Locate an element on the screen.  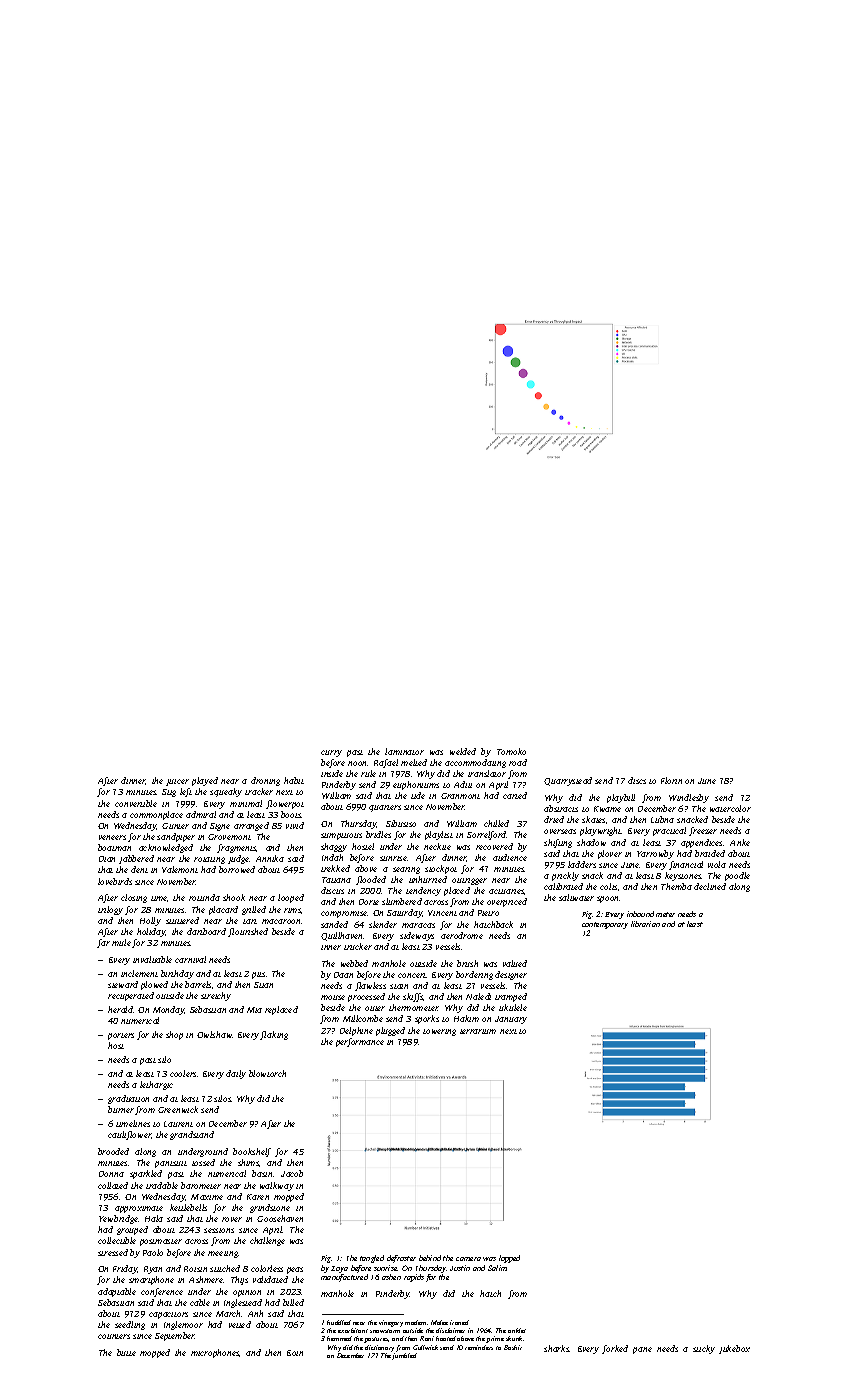
lopped is located at coordinates (509, 1259).
